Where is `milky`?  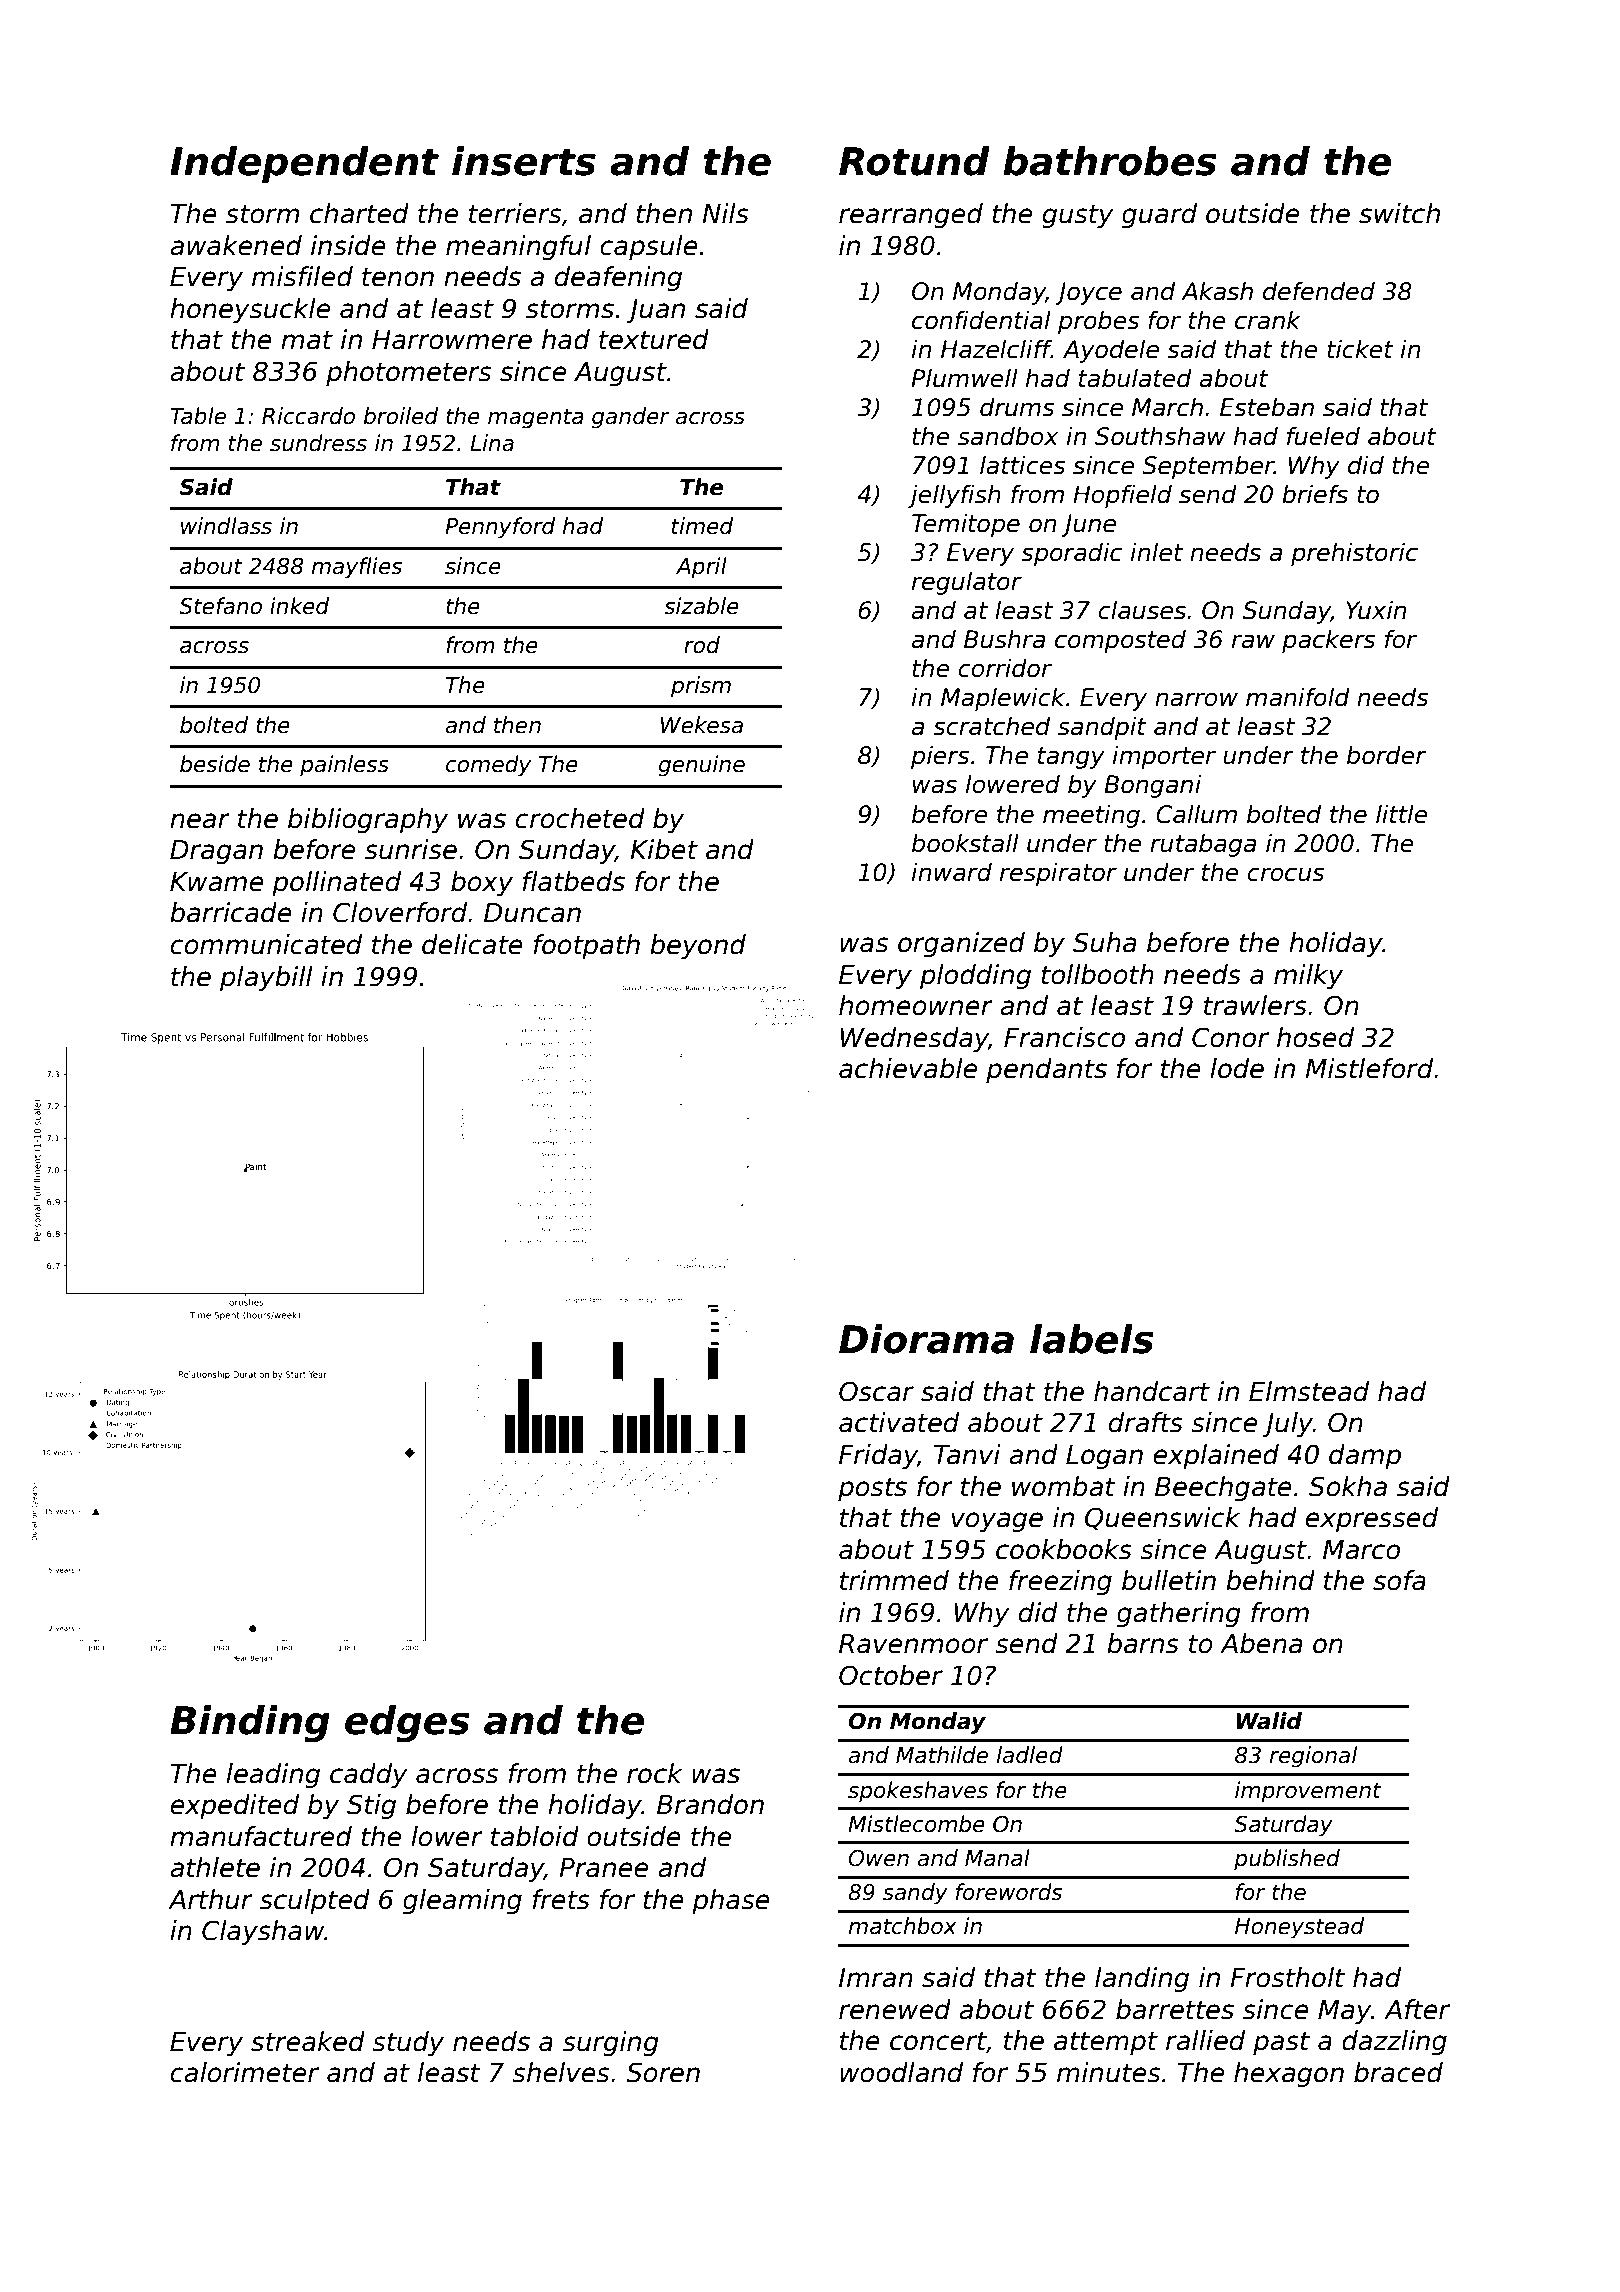
milky is located at coordinates (1308, 977).
